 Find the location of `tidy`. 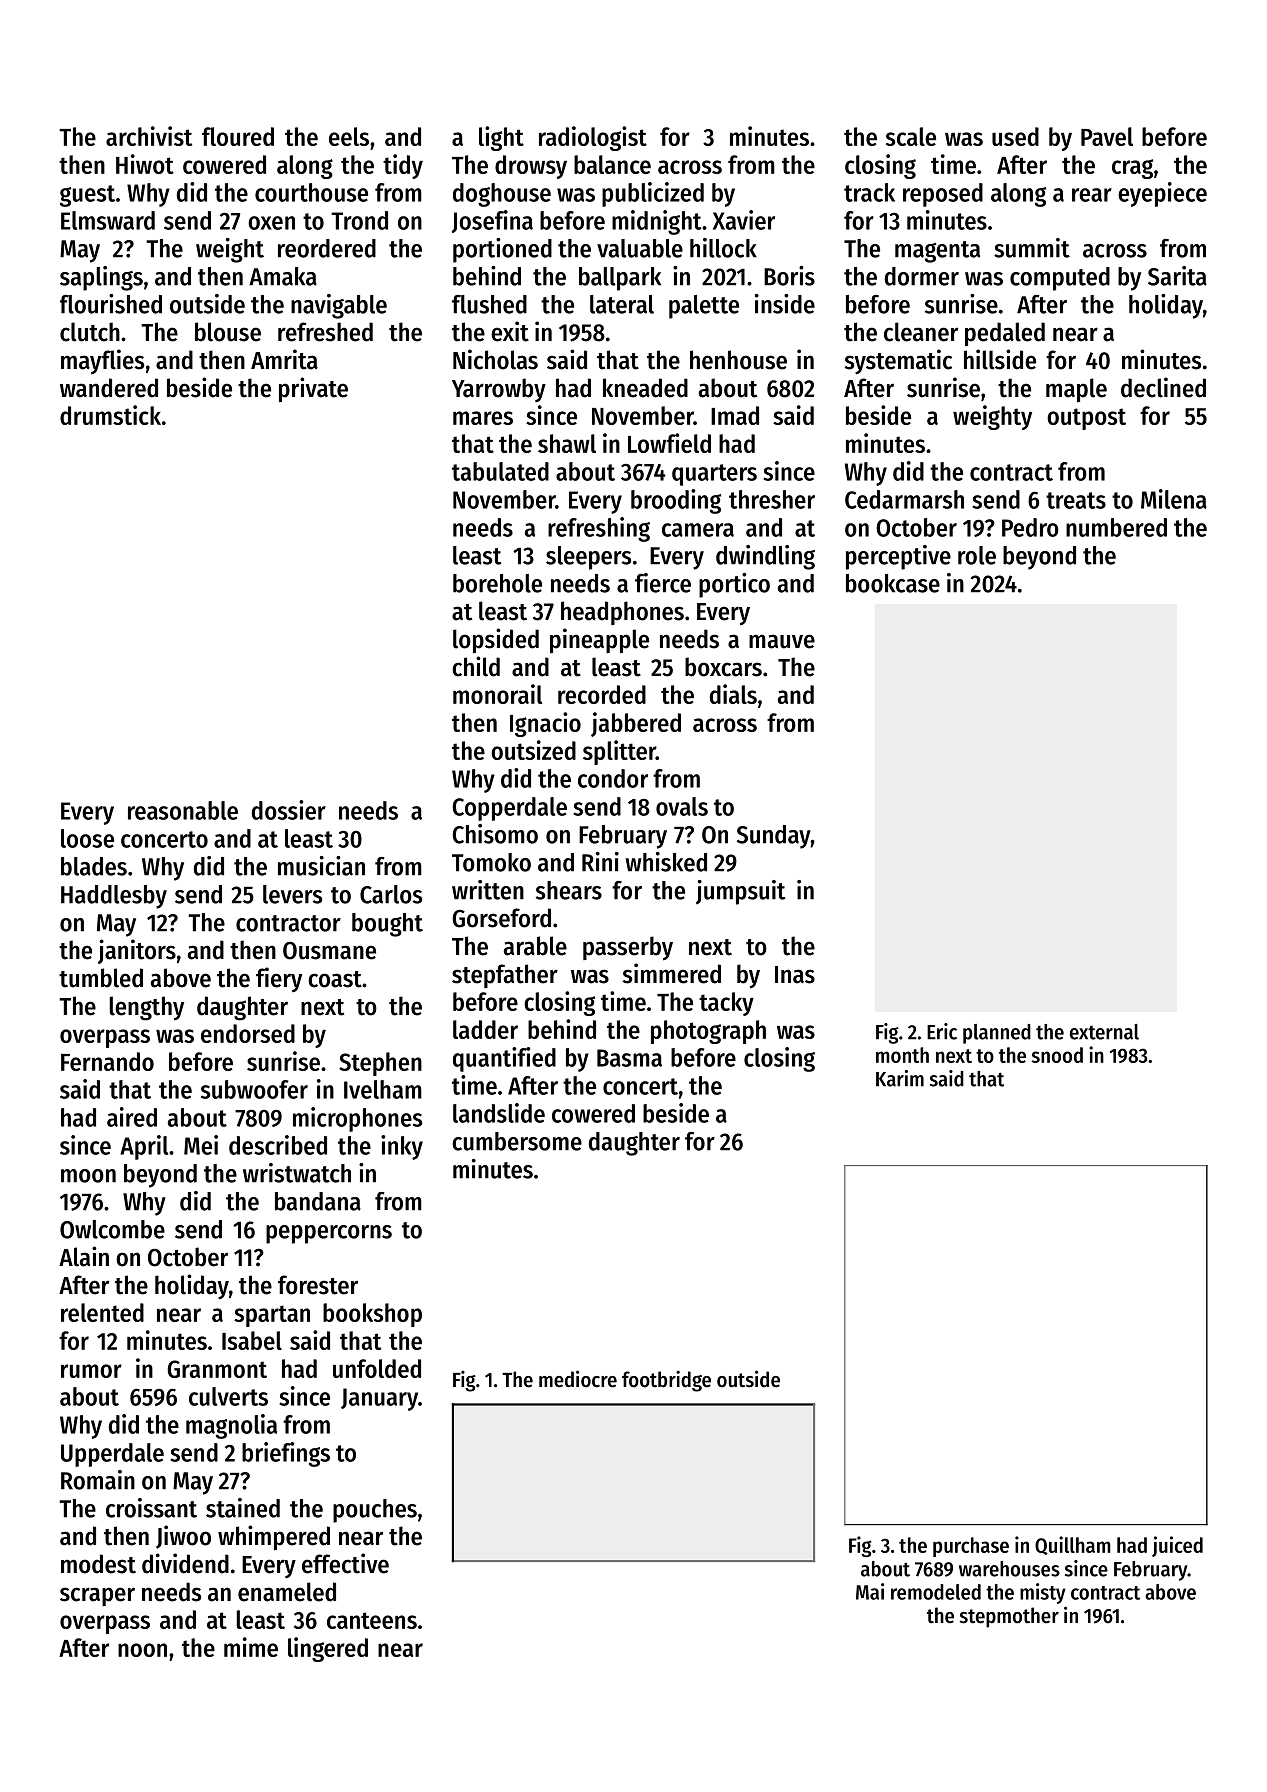

tidy is located at coordinates (403, 166).
